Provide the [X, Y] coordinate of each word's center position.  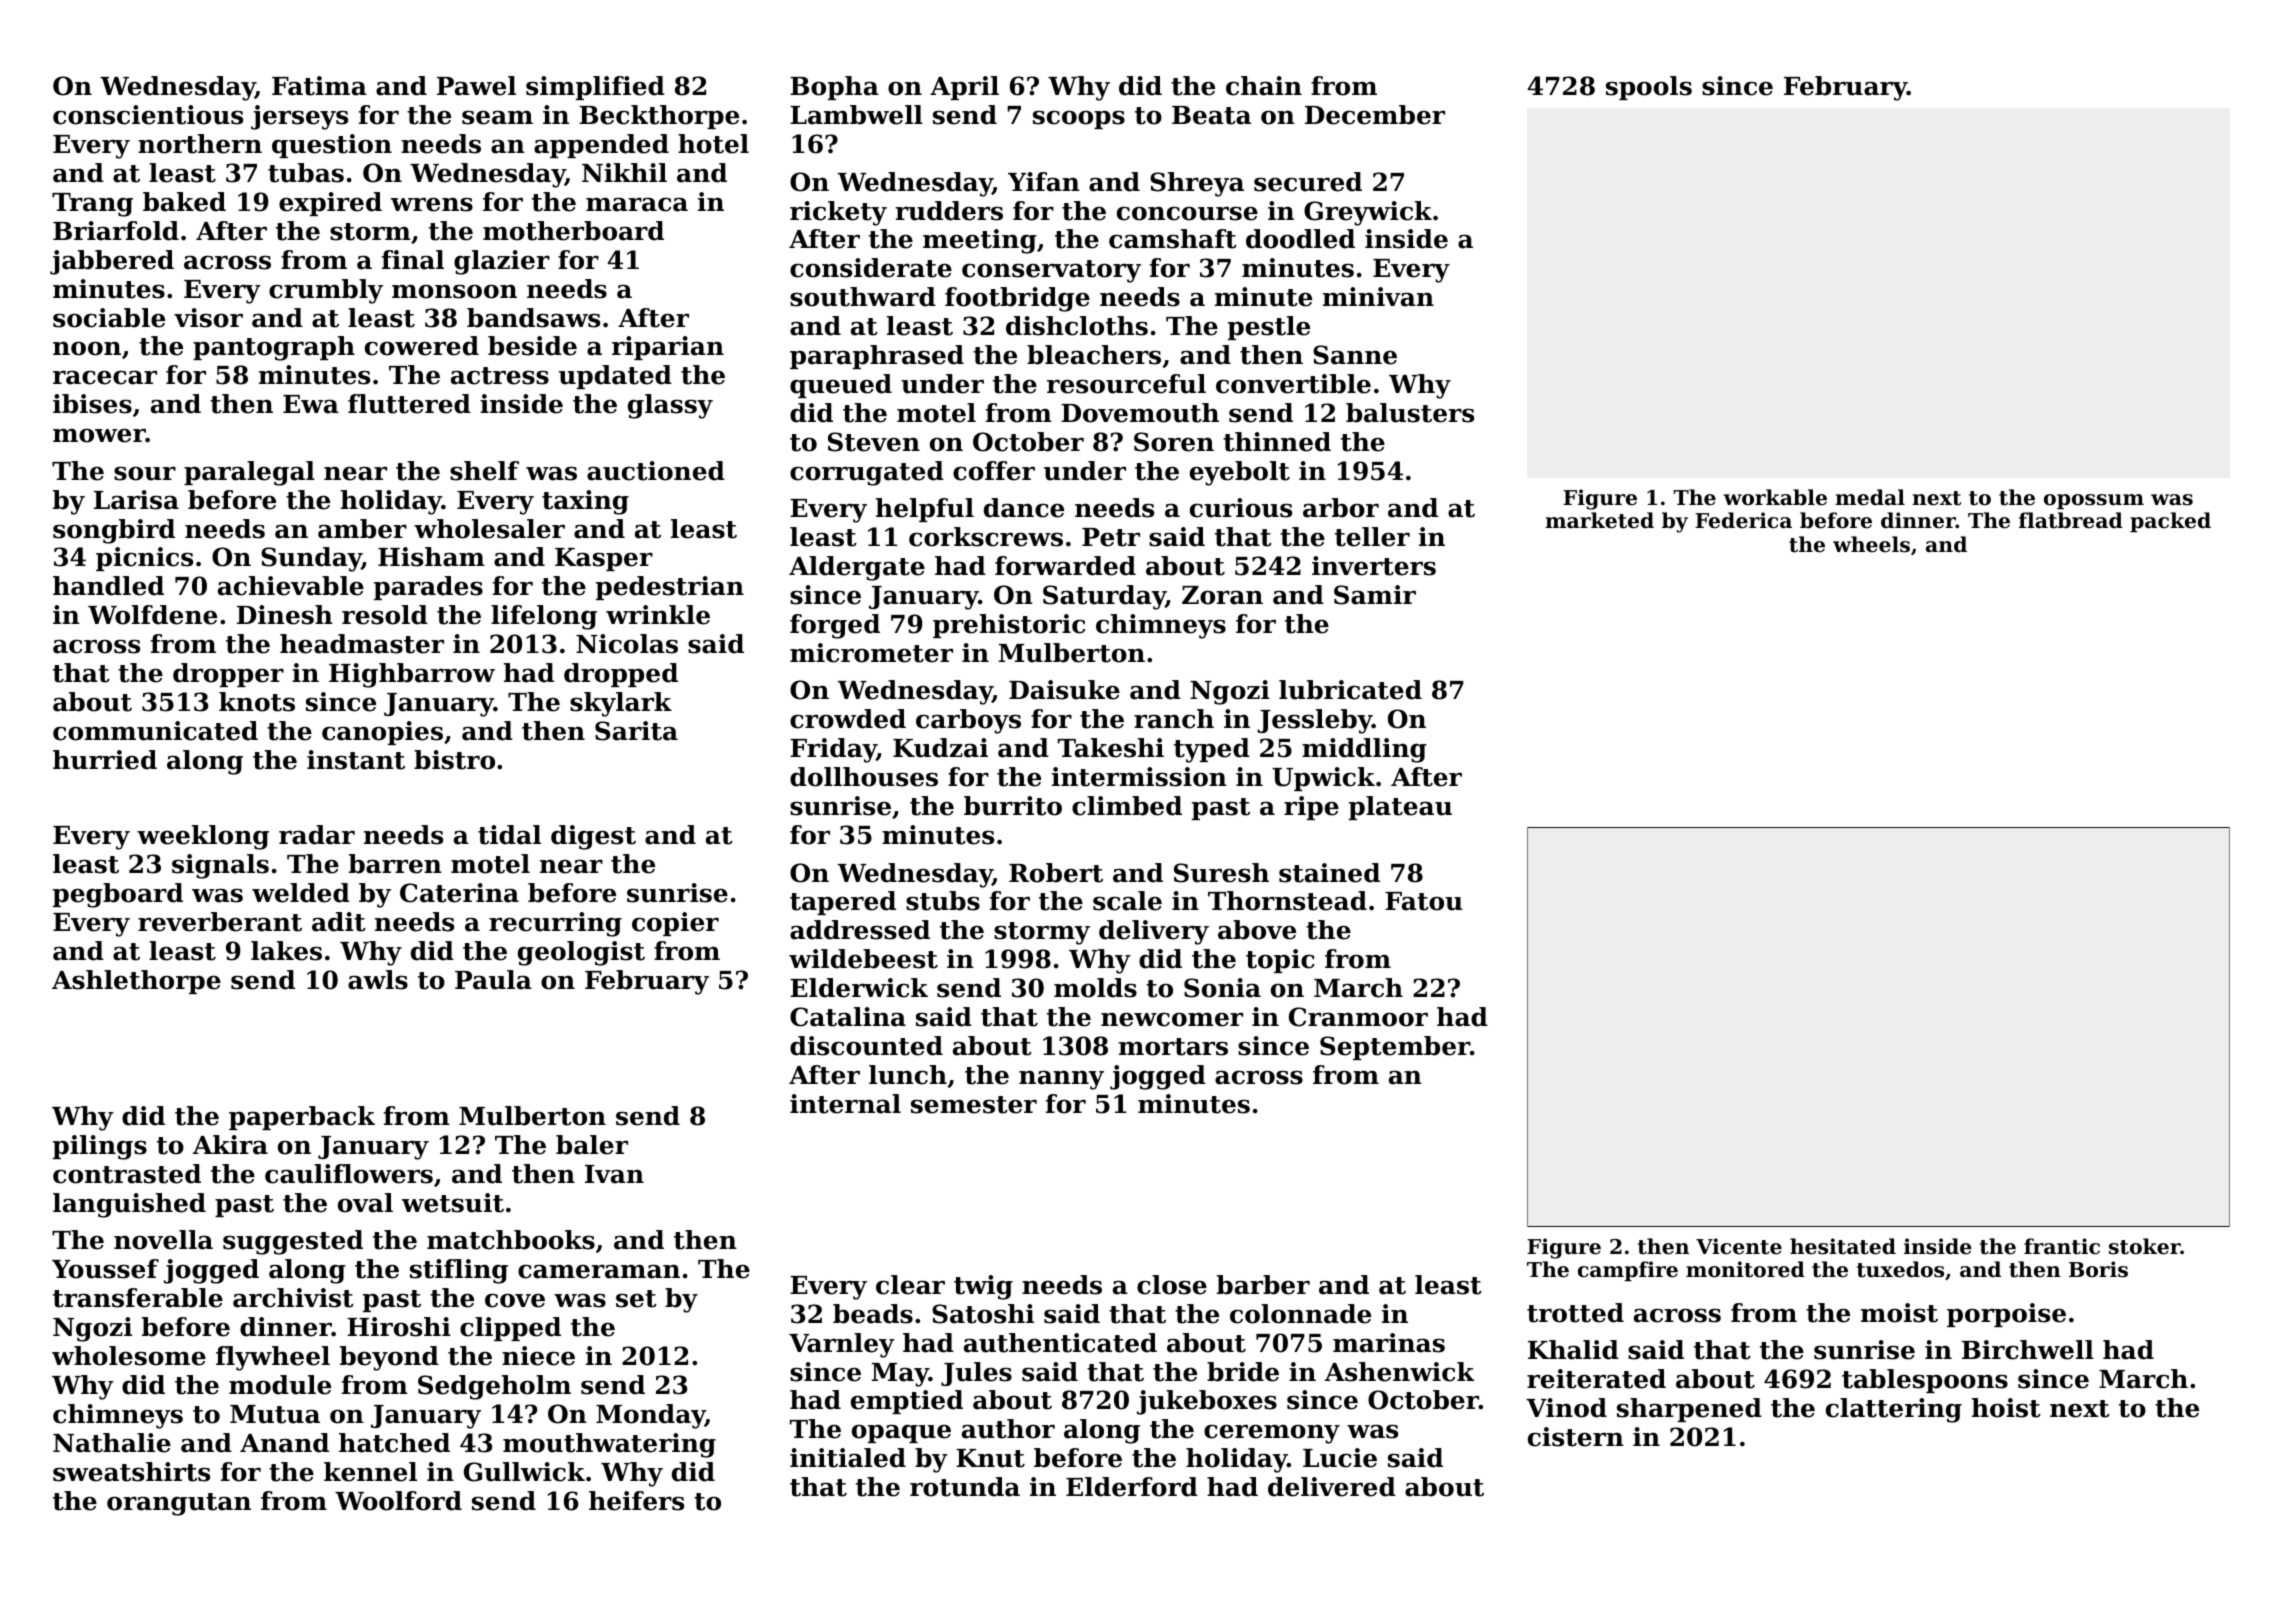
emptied [907, 1402]
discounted [866, 1046]
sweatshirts [131, 1472]
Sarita [636, 731]
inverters [1374, 566]
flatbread [2071, 520]
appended [601, 146]
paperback [302, 1118]
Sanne [1355, 355]
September [1395, 1048]
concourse [1187, 213]
